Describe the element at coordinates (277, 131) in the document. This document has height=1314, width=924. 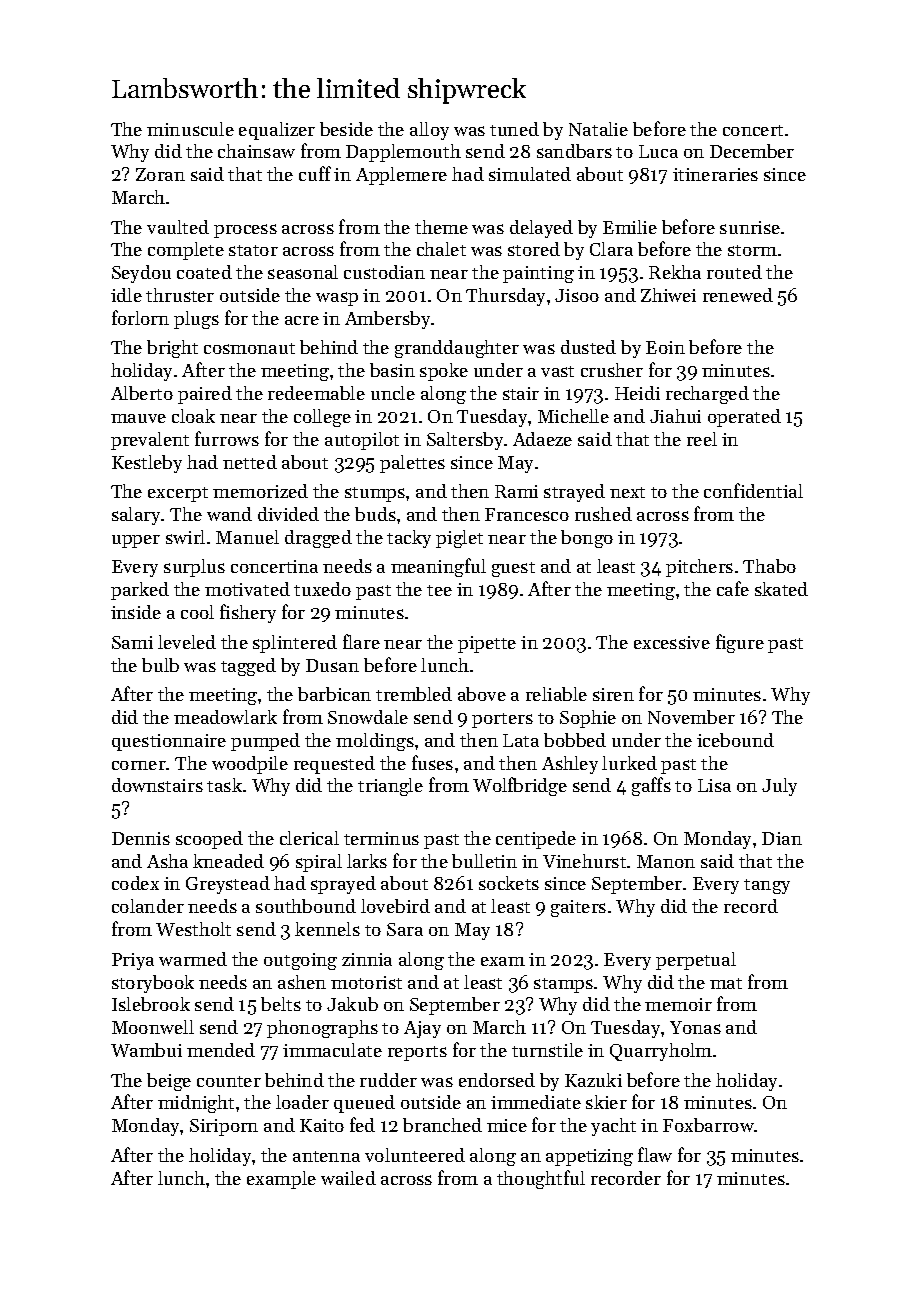
I see `equalizer` at that location.
